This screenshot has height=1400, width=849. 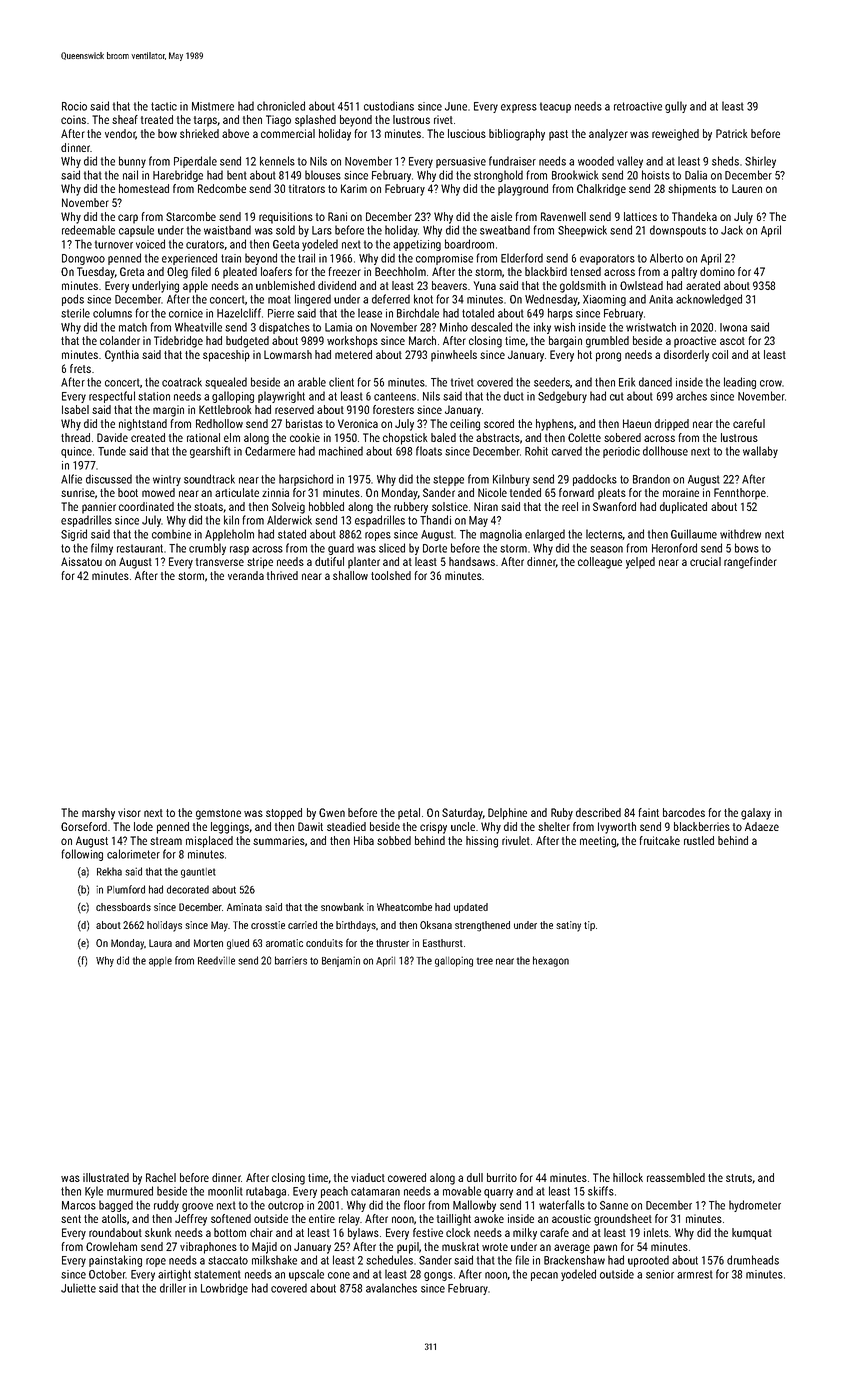 I want to click on June, so click(x=456, y=106).
